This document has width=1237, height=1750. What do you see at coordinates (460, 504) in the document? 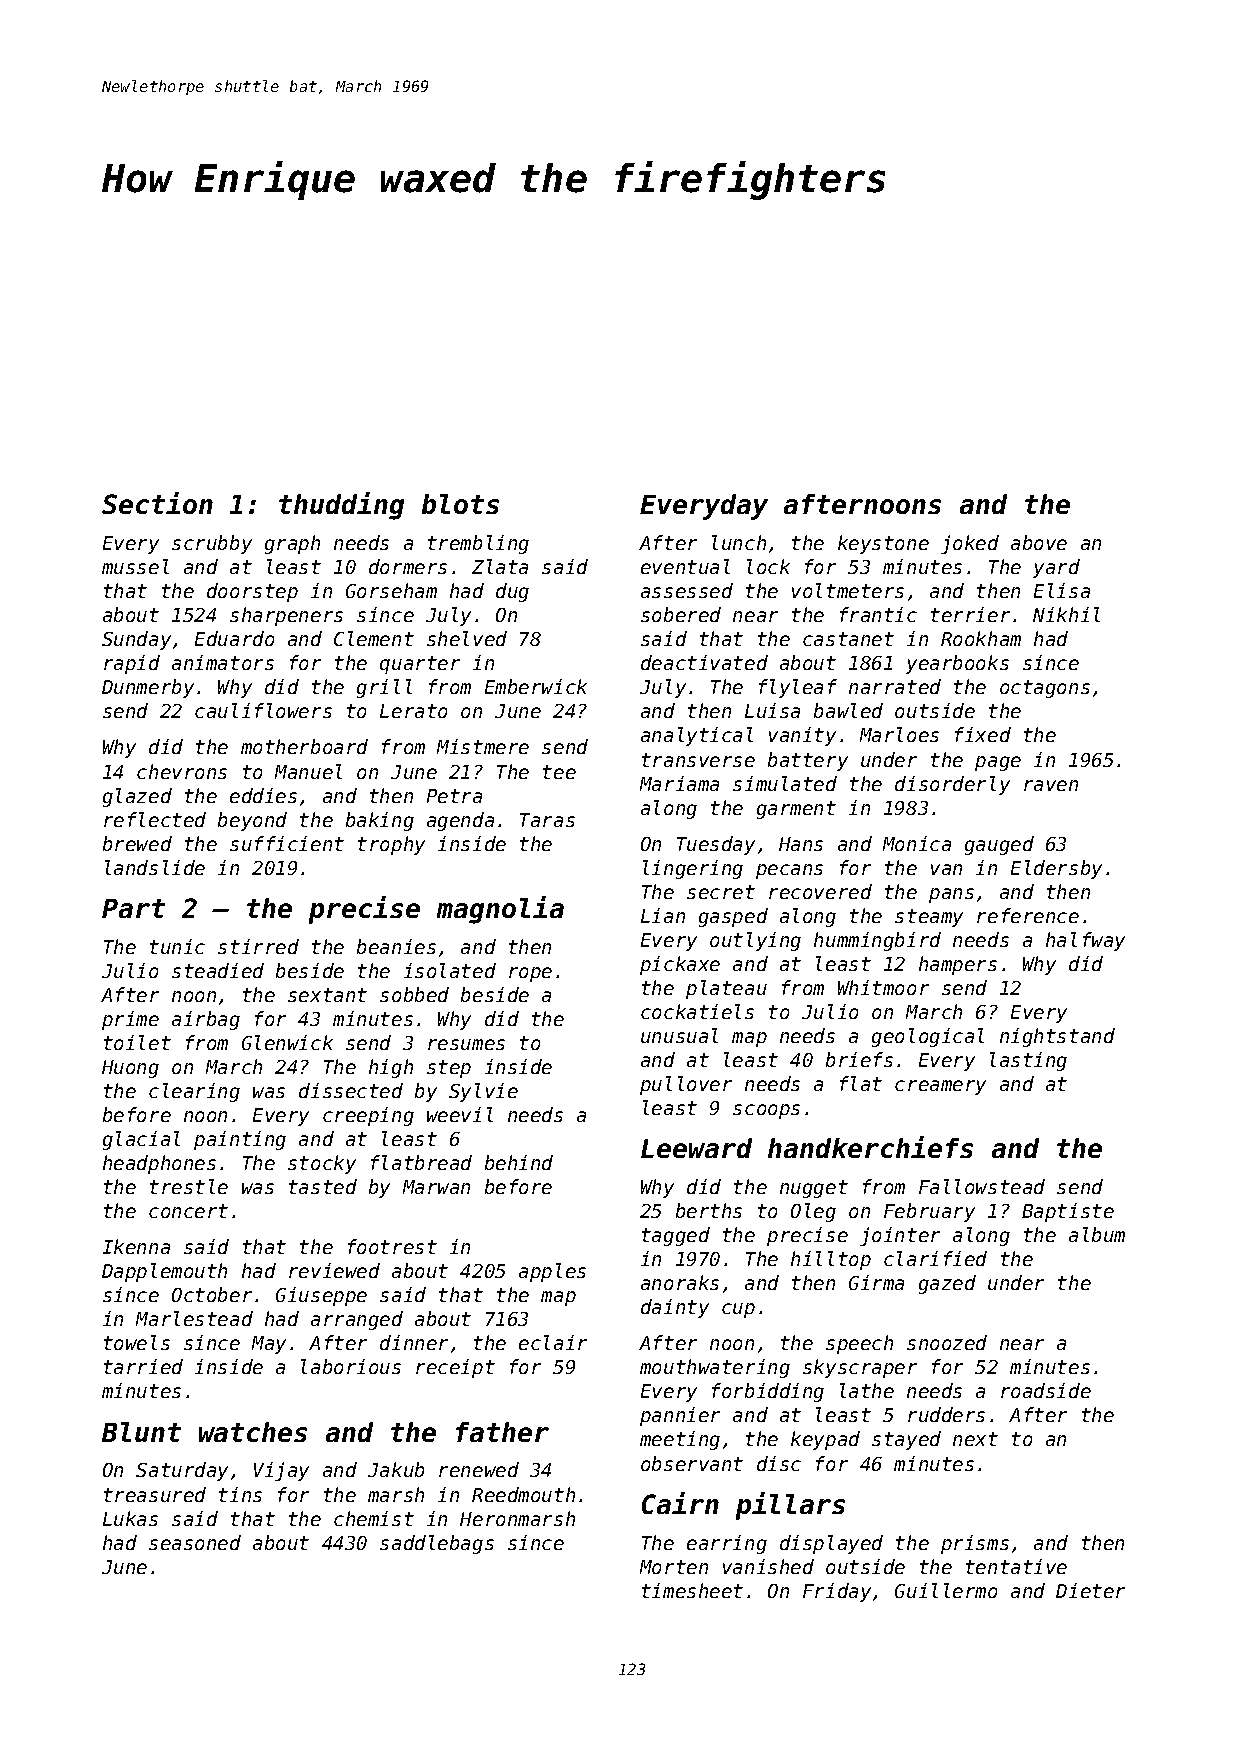
I see `blots` at bounding box center [460, 504].
